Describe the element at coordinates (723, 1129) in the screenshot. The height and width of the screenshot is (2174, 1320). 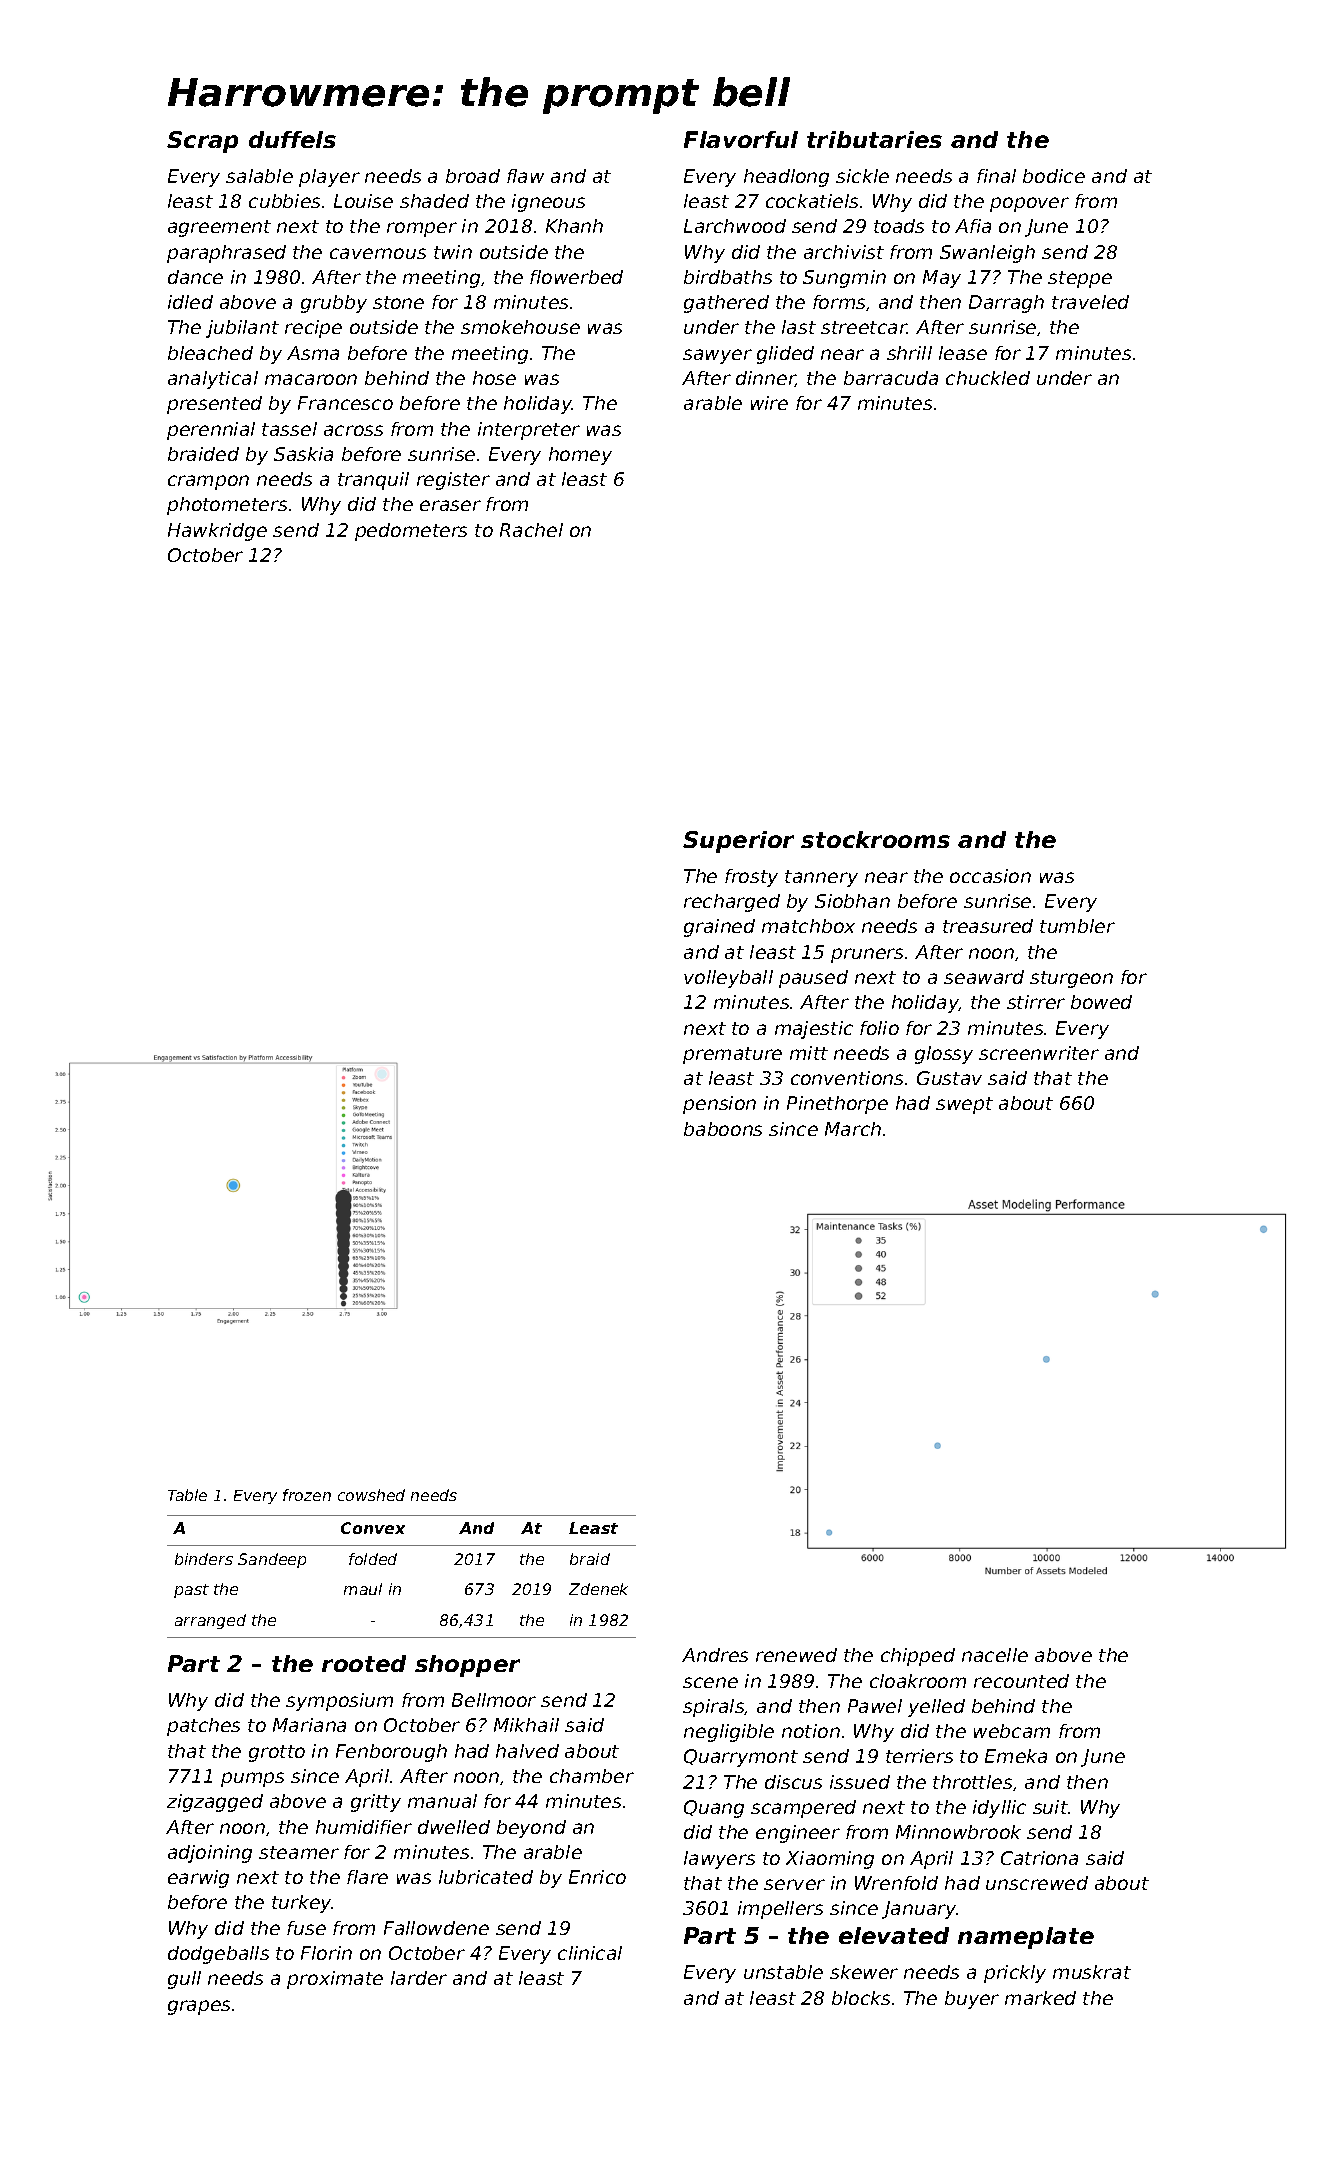
I see `baboons` at that location.
